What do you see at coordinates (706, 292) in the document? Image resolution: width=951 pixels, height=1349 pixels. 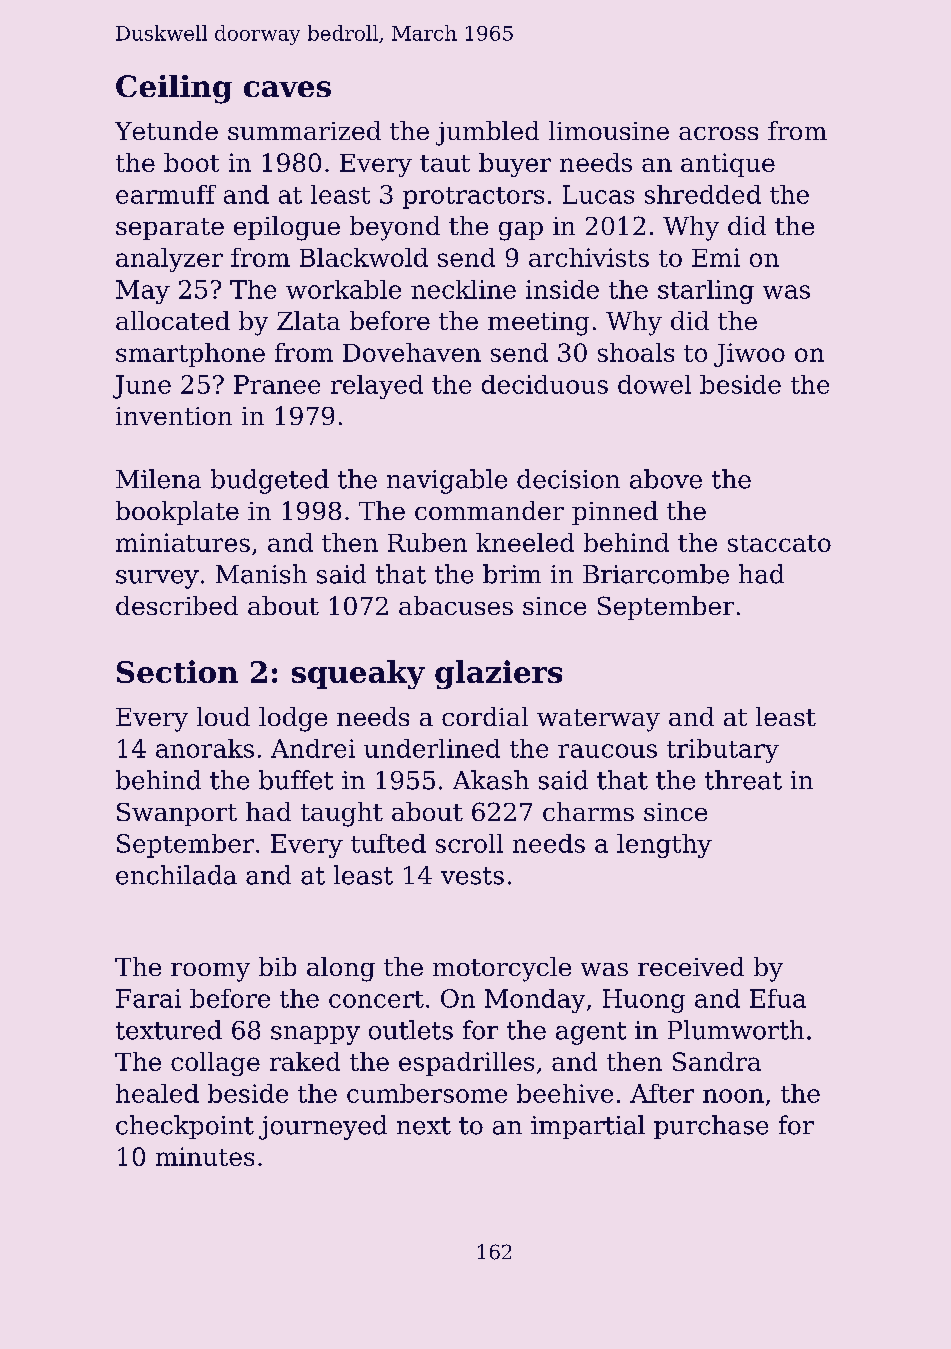 I see `starling` at bounding box center [706, 292].
